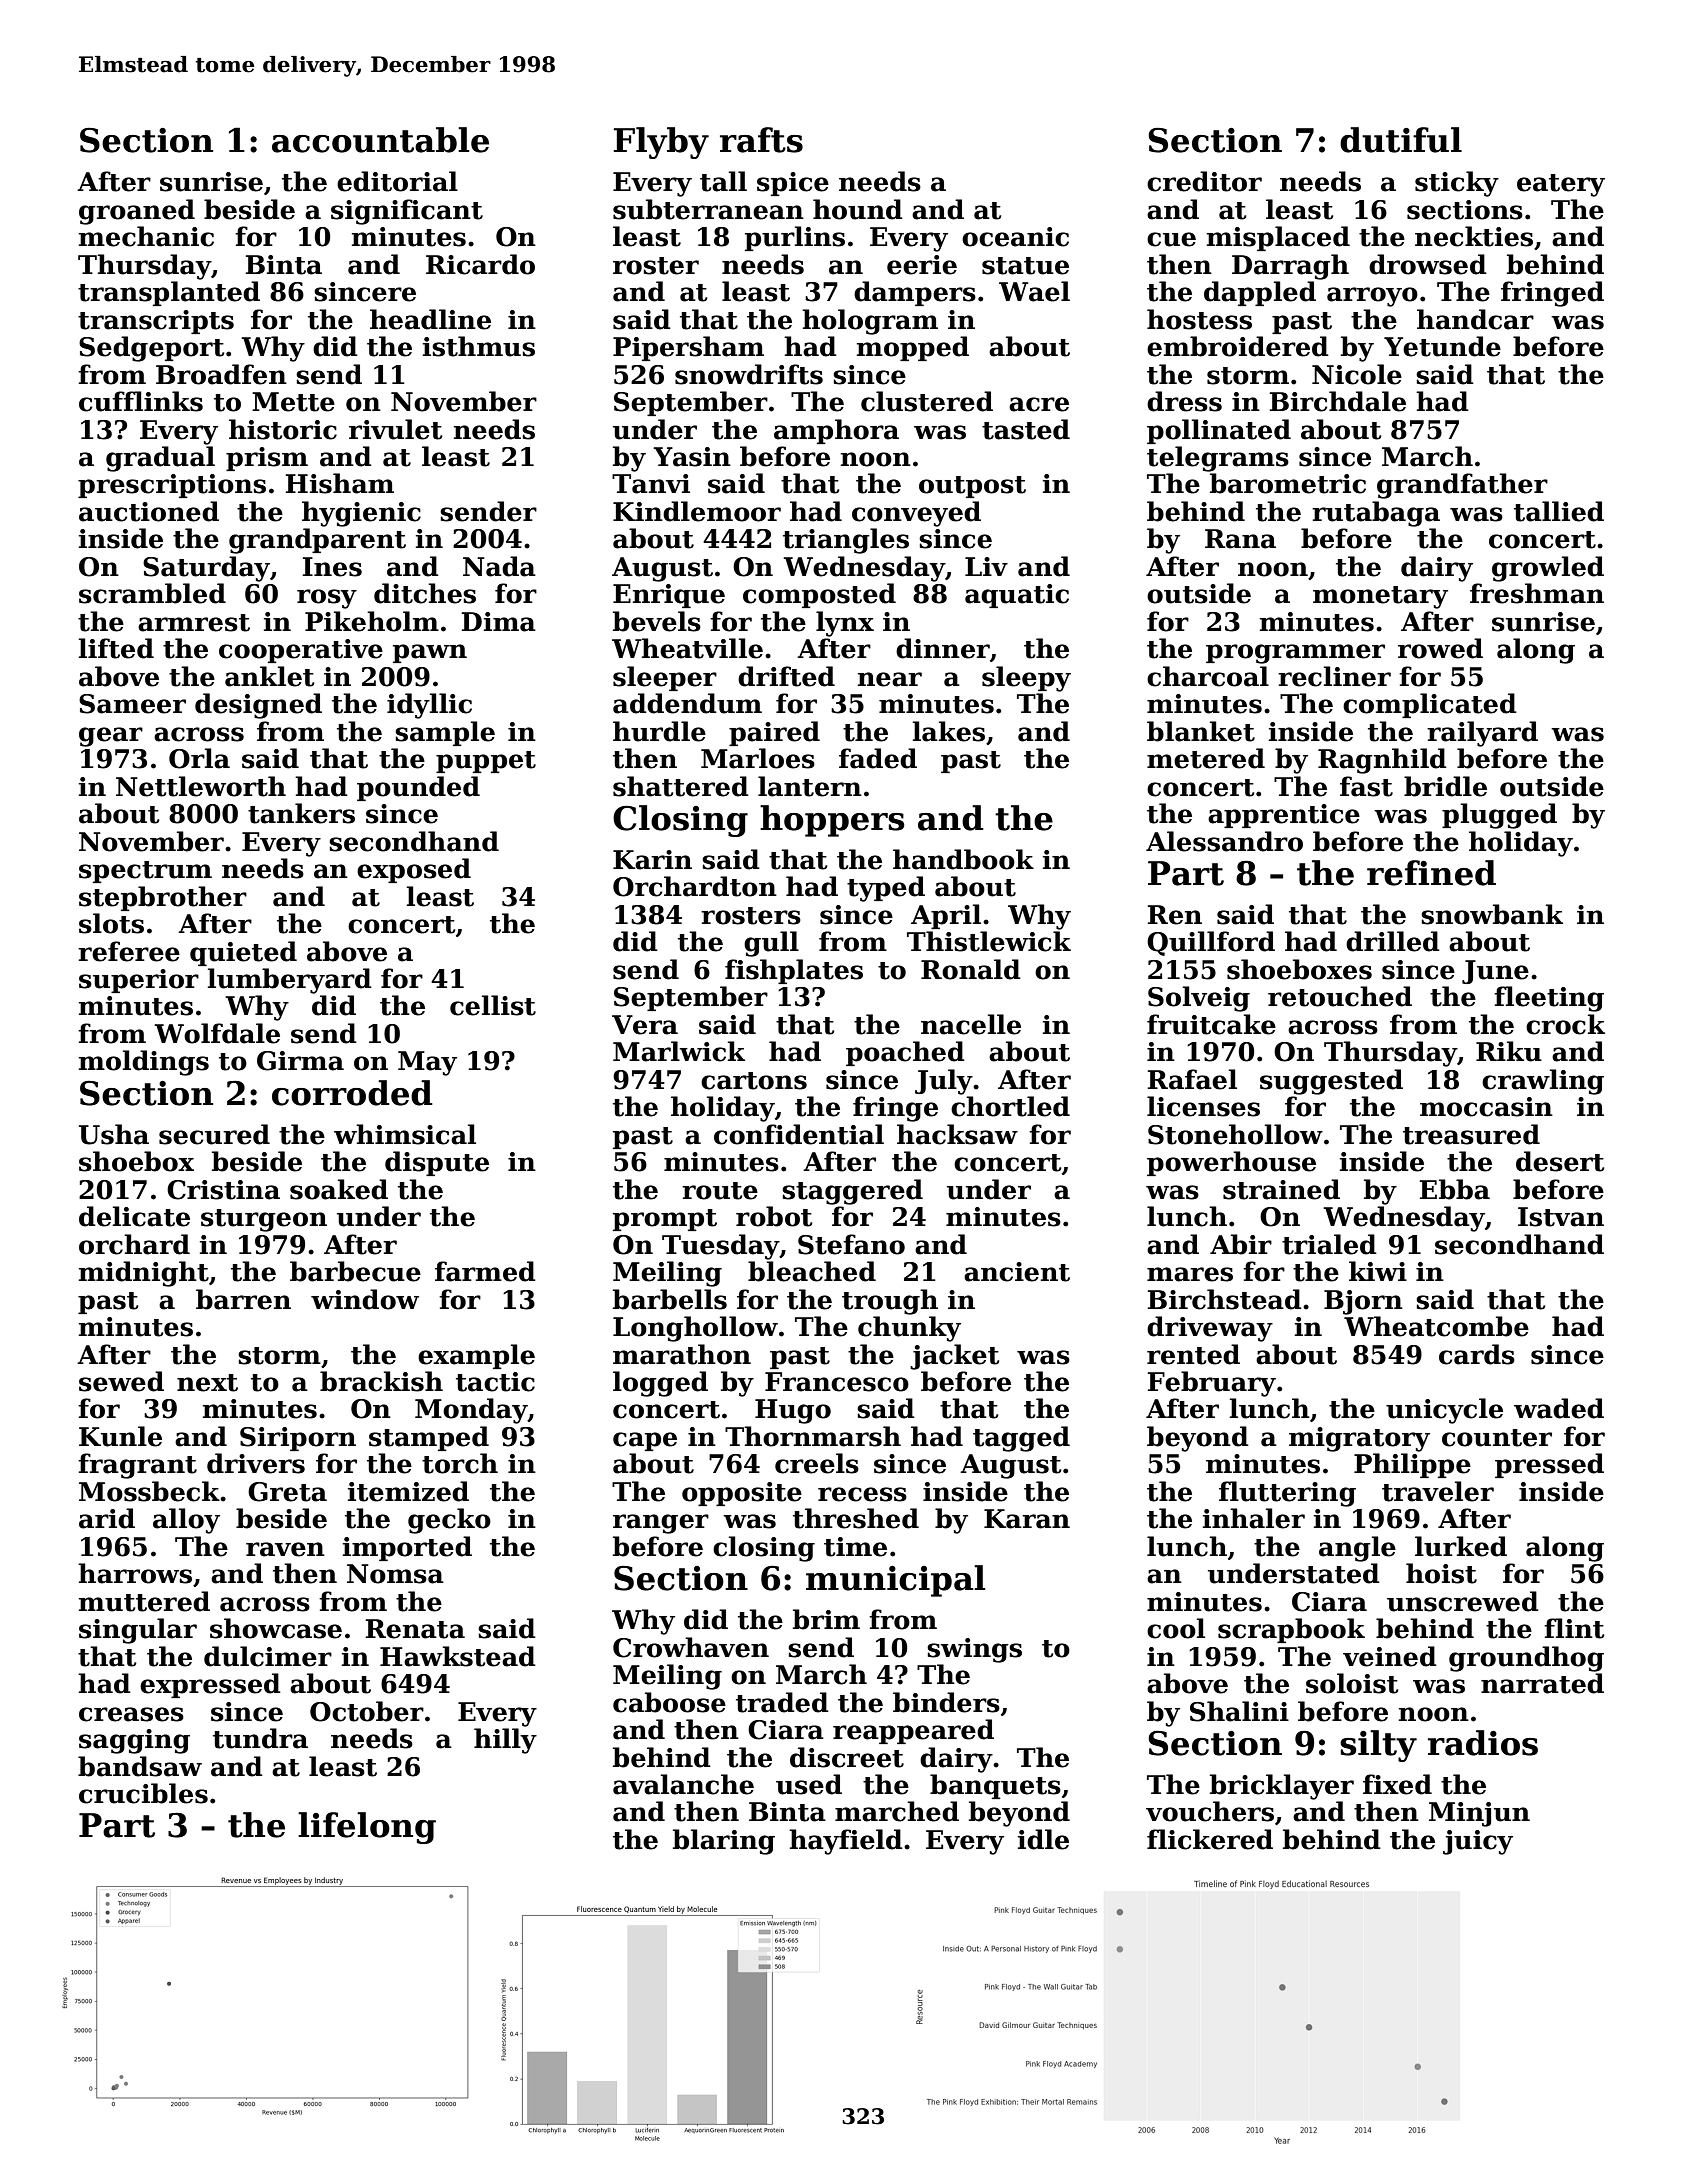 This image has width=1683, height=2178. I want to click on reappeared, so click(913, 1731).
